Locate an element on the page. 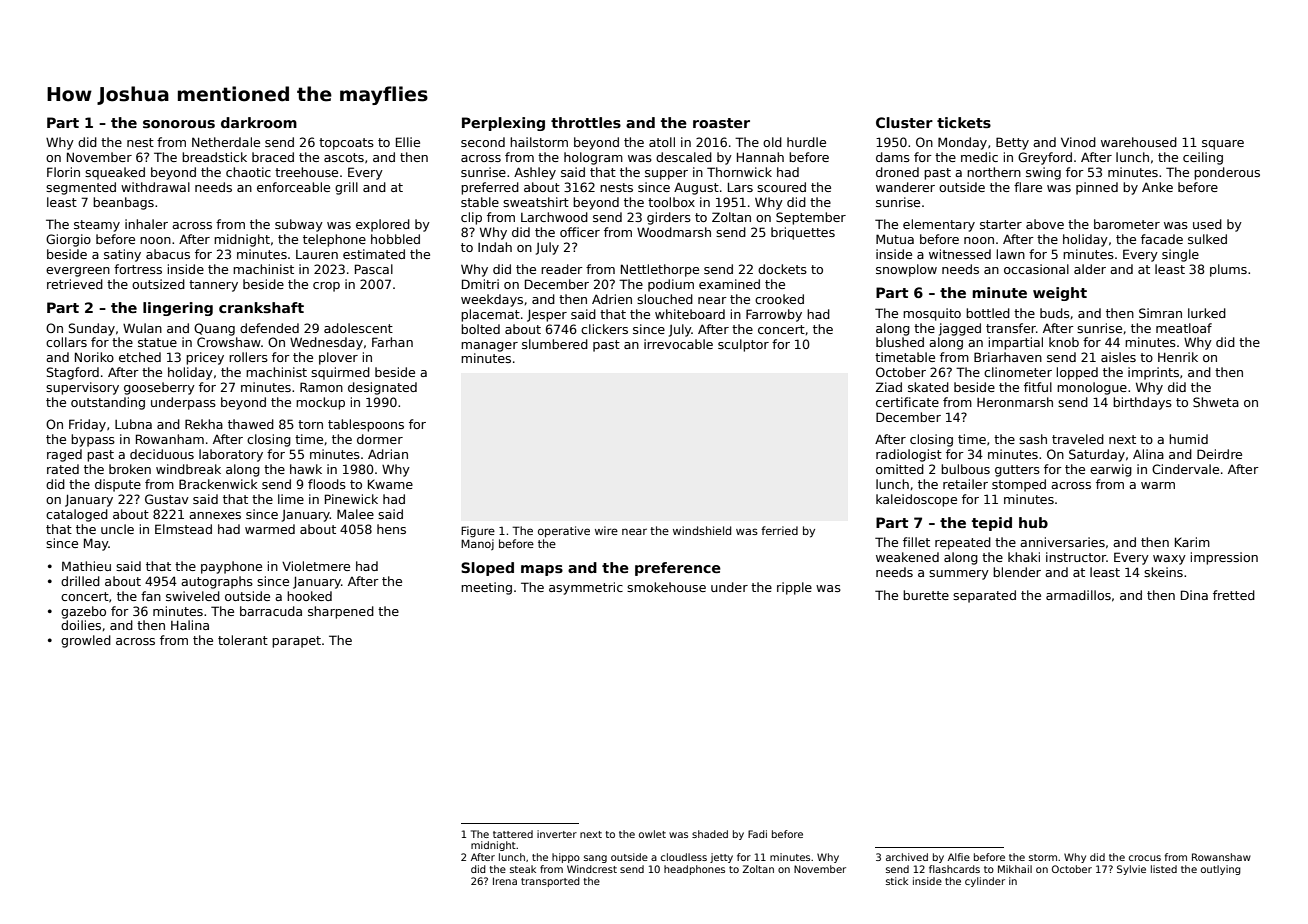  ferried is located at coordinates (779, 530).
